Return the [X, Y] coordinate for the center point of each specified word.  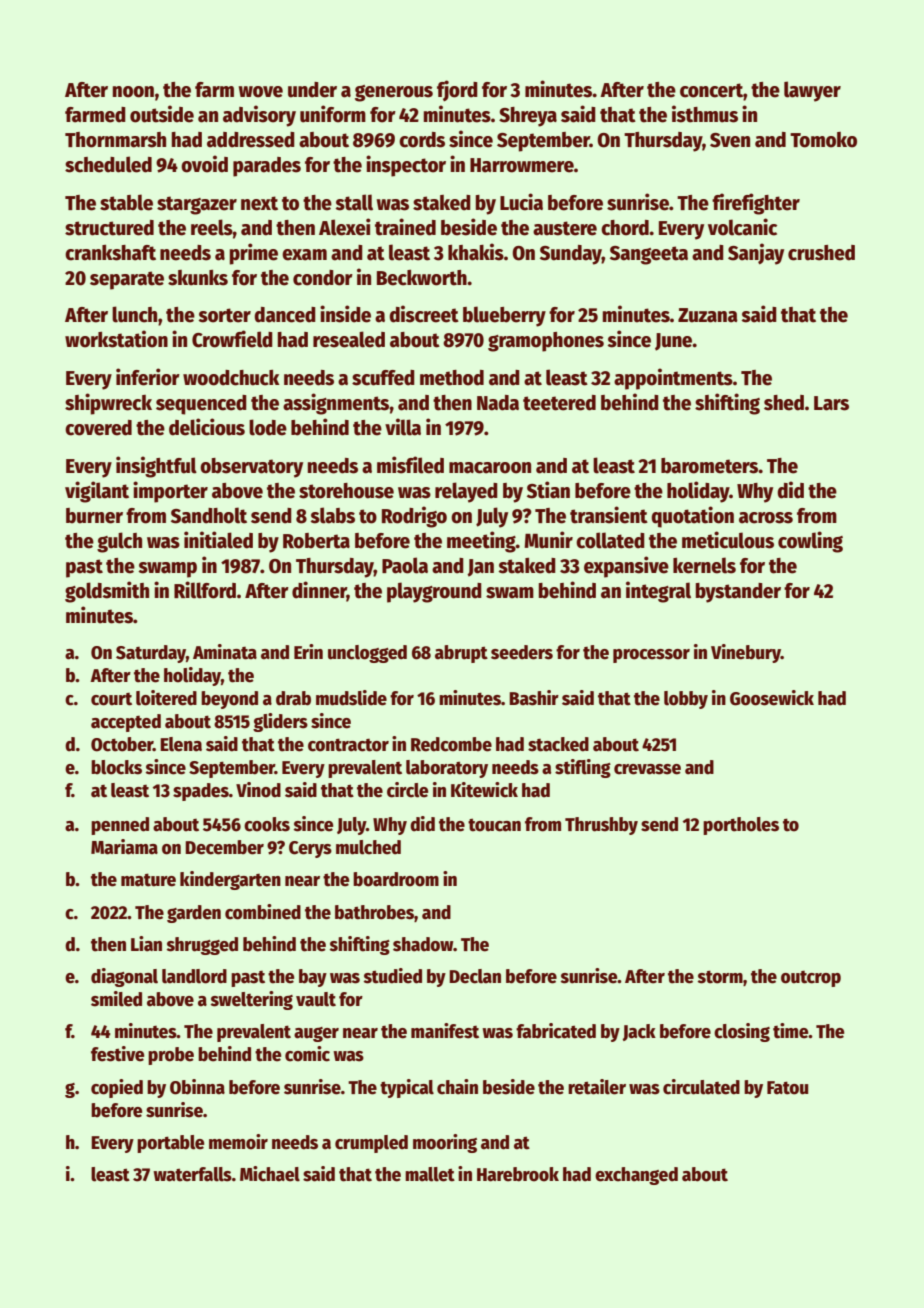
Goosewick [772, 698]
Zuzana [708, 315]
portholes [741, 826]
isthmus [705, 114]
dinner [319, 591]
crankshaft [110, 253]
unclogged [367, 654]
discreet [424, 314]
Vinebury [746, 653]
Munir [548, 540]
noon [133, 92]
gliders [280, 722]
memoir [238, 1142]
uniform [333, 114]
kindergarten [230, 880]
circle [408, 790]
